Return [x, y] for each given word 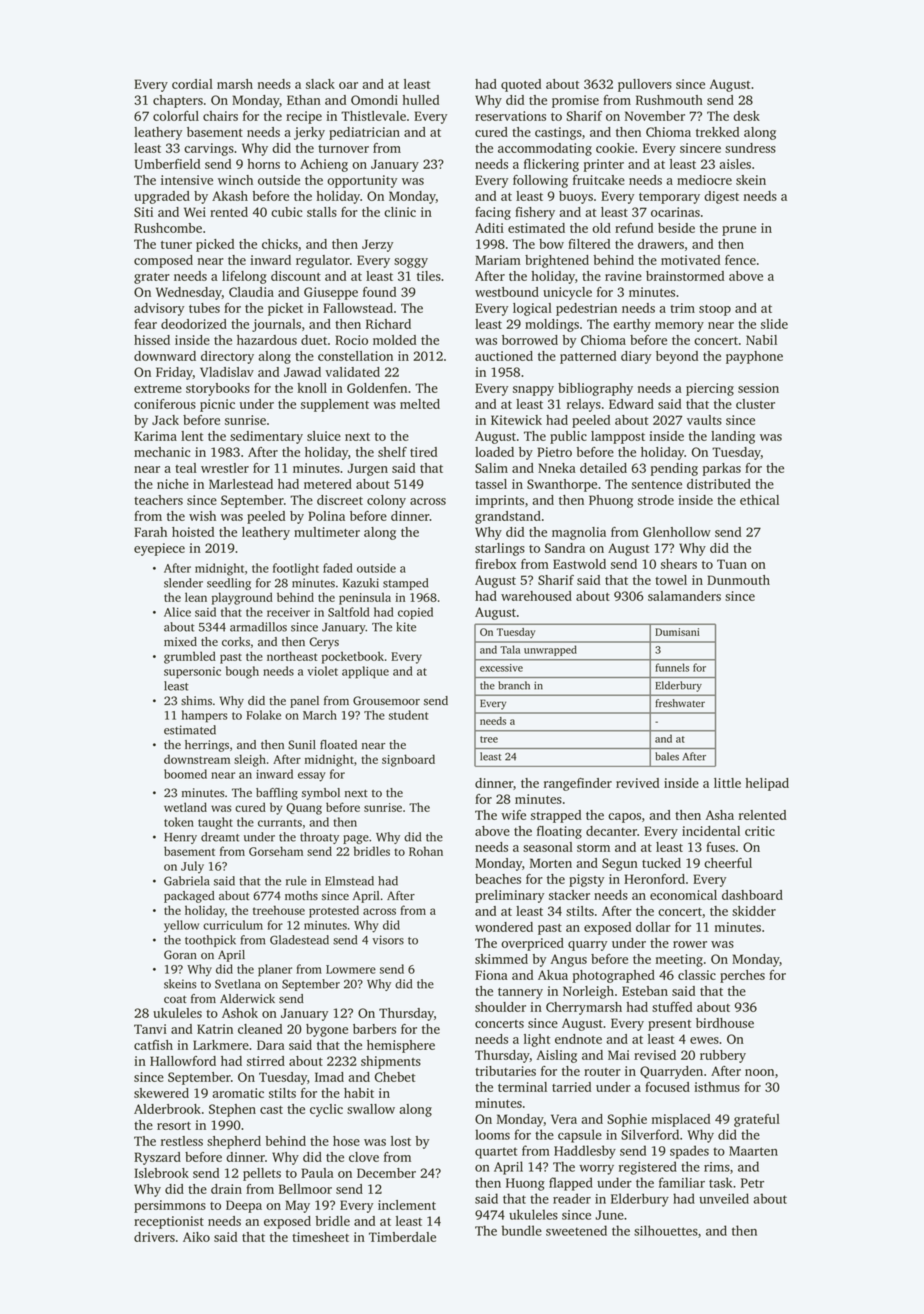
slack [320, 84]
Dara [271, 1045]
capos [624, 818]
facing [493, 213]
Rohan [426, 851]
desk [746, 116]
